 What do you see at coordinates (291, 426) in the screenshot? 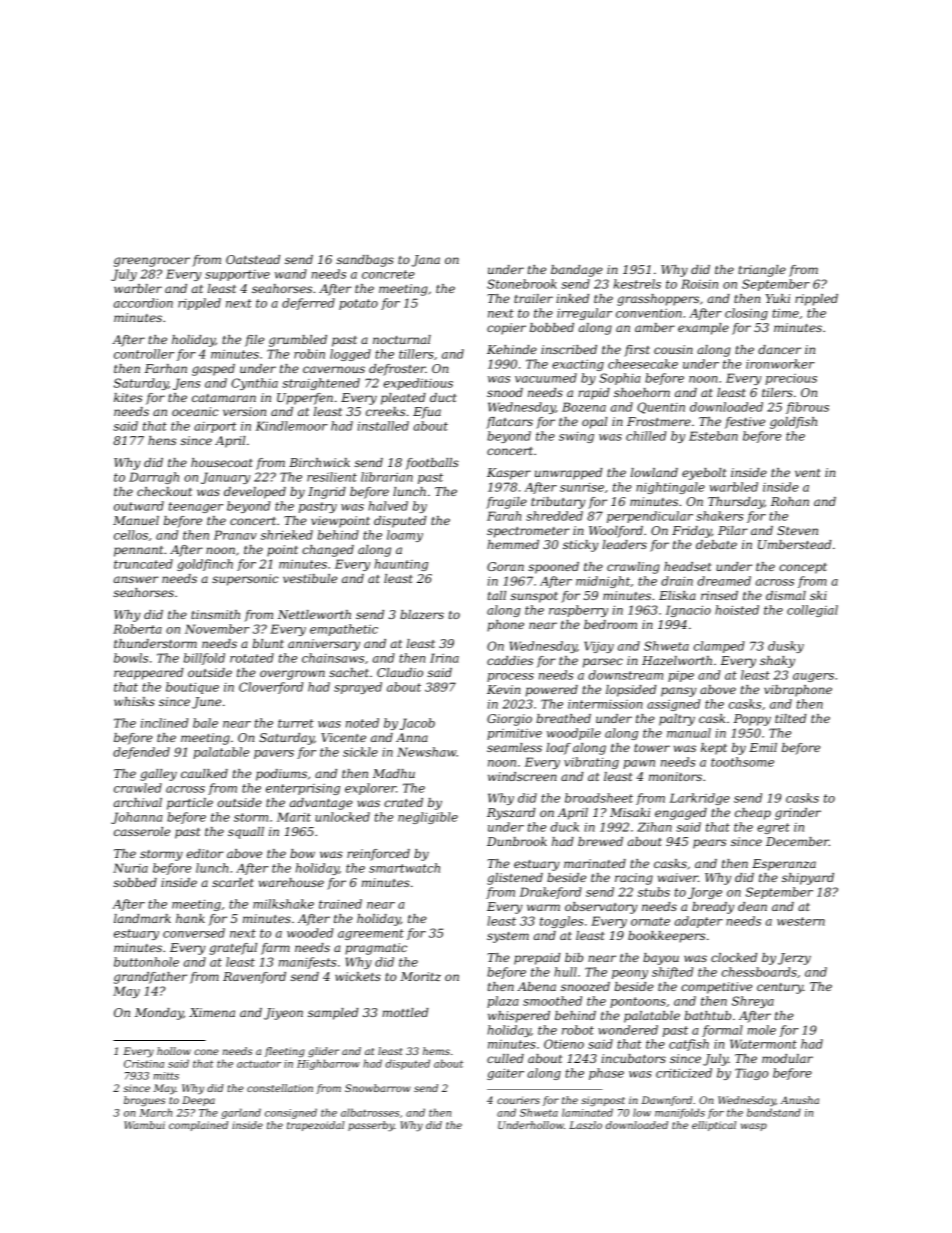
I see `Kindlemoor` at bounding box center [291, 426].
